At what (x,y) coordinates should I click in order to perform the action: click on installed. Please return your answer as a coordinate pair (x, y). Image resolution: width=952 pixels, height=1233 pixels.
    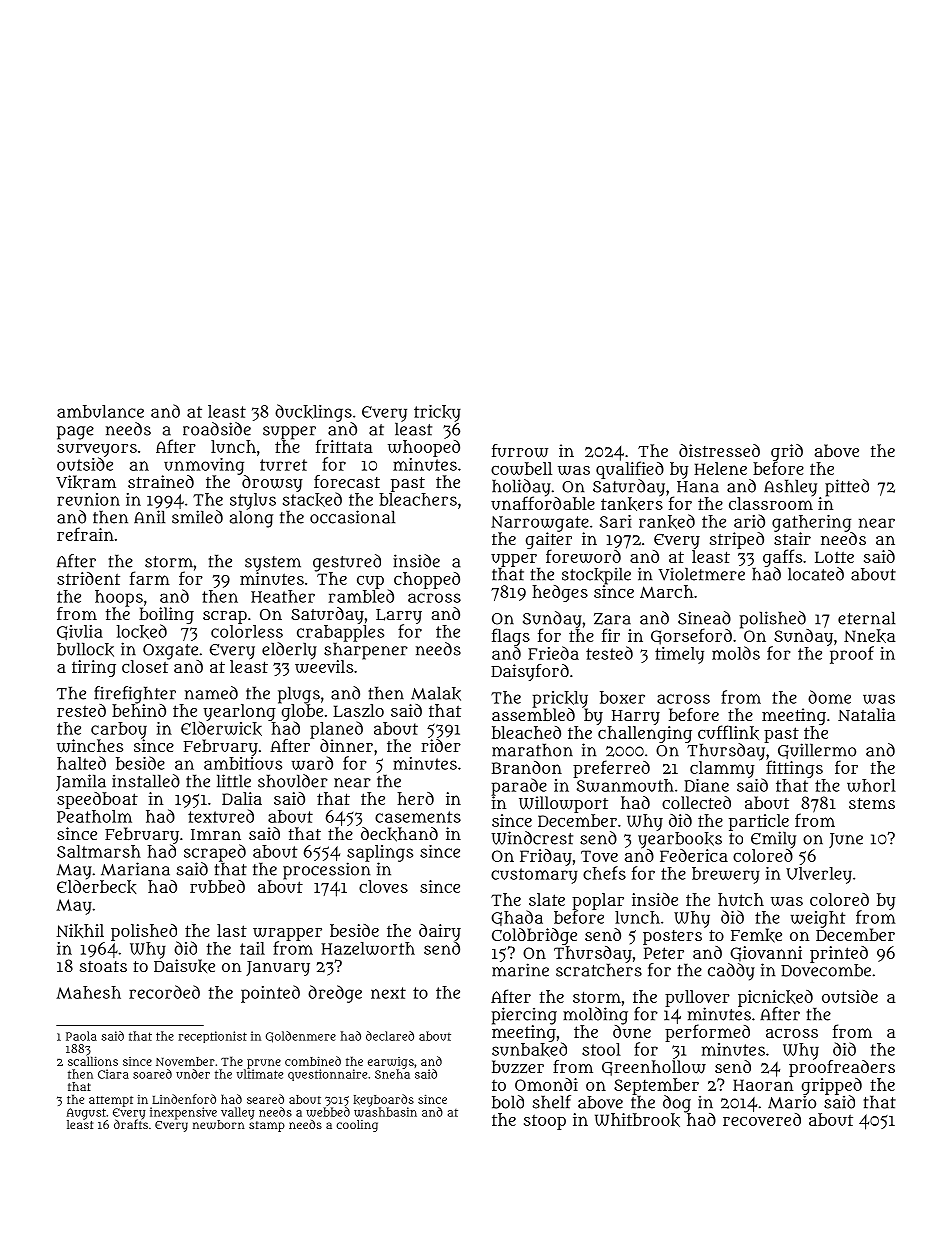
    Looking at the image, I should click on (146, 781).
